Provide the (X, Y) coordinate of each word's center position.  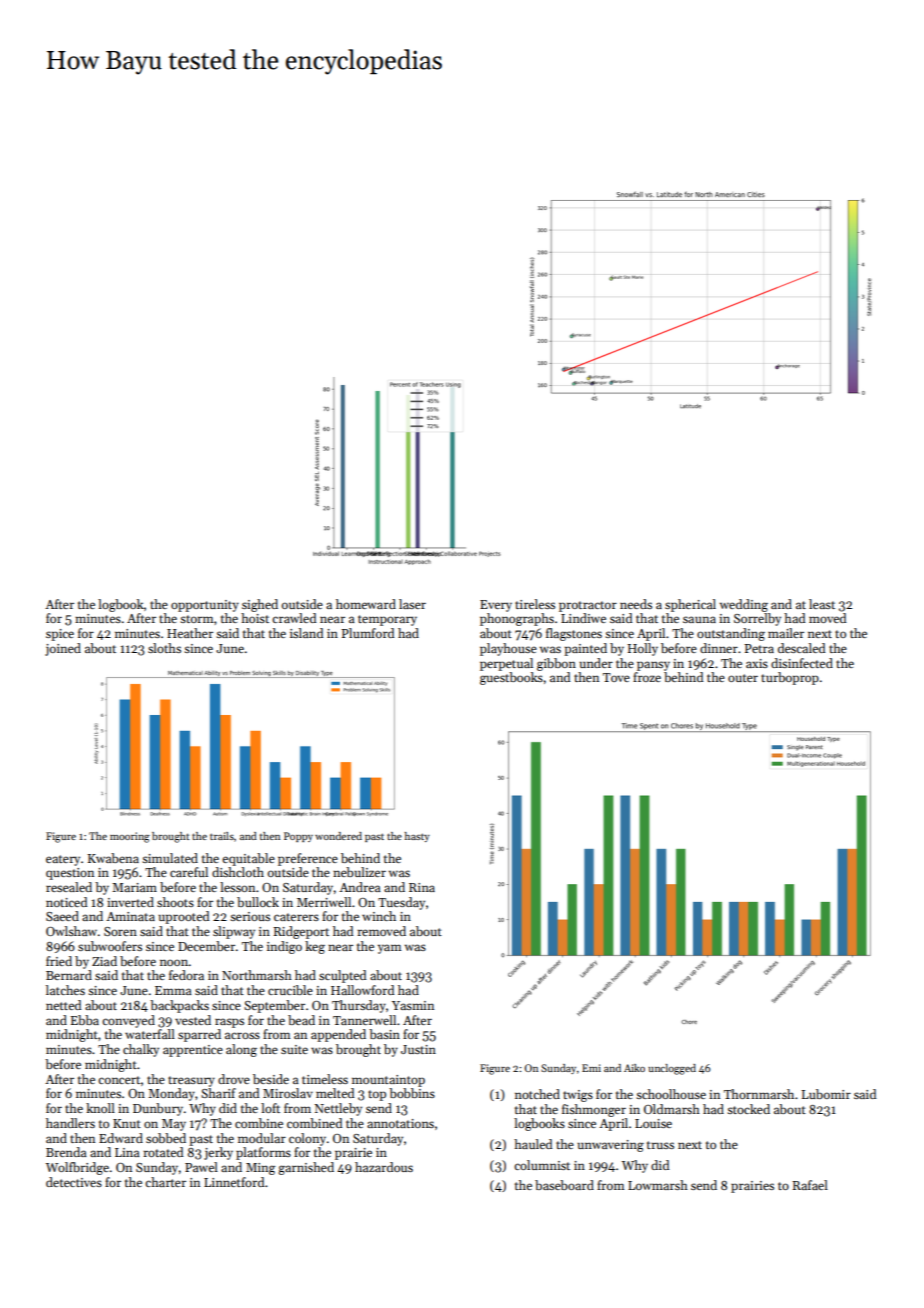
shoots (175, 902)
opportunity (205, 606)
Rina (422, 887)
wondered (338, 836)
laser (412, 604)
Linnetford (234, 1182)
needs (636, 604)
